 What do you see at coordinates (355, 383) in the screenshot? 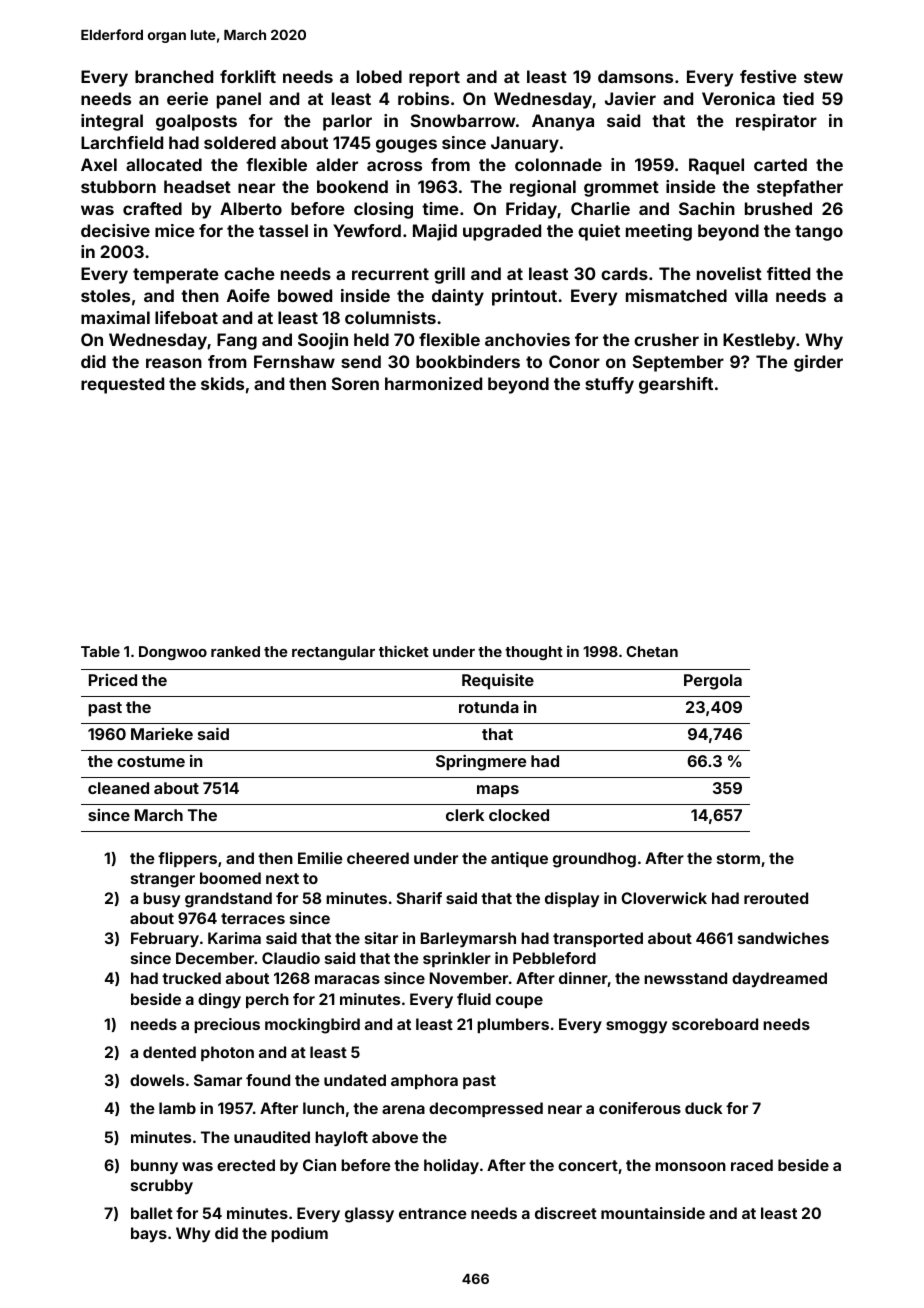
I see `Soren` at bounding box center [355, 383].
